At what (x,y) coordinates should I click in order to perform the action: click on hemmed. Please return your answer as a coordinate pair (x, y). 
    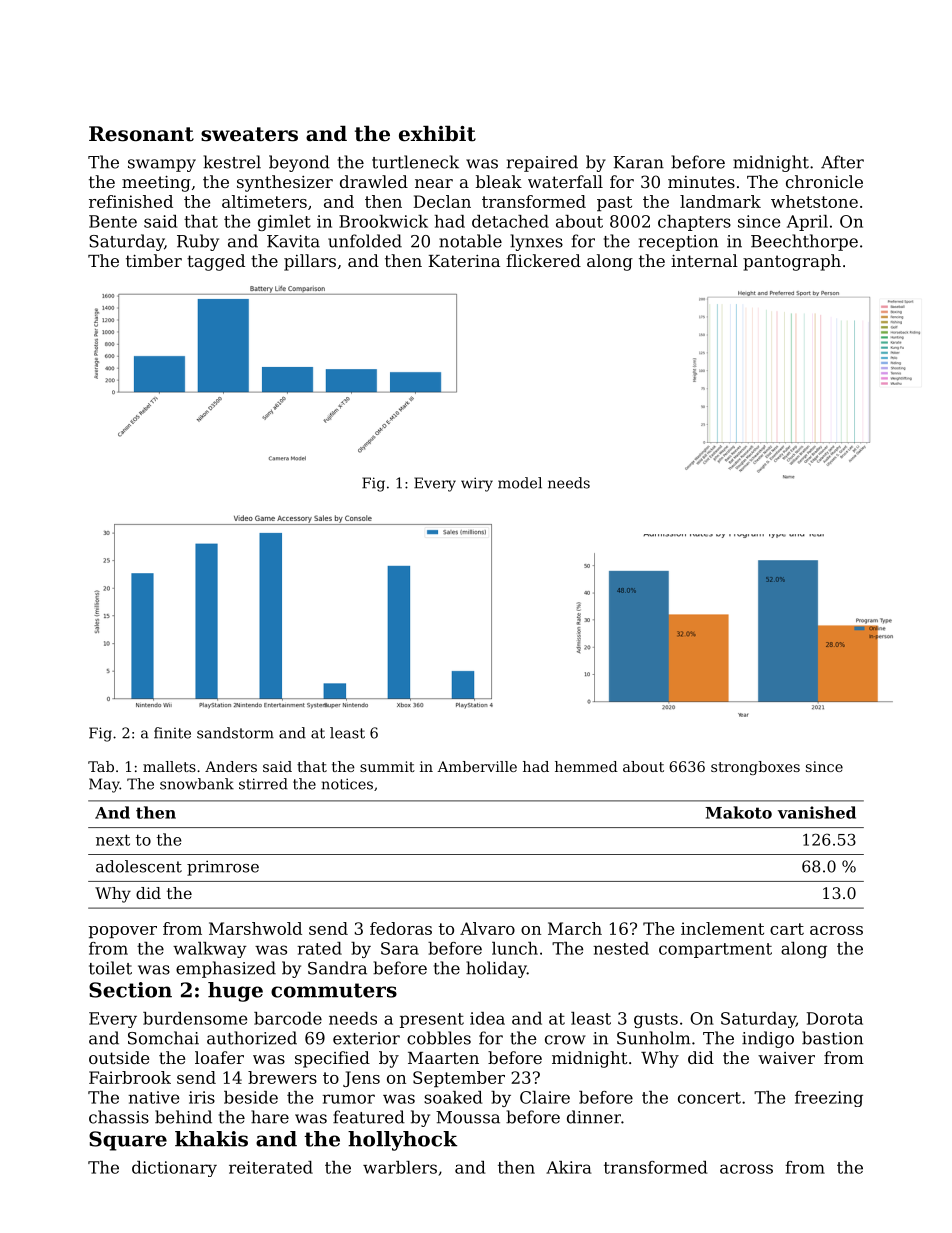
    Looking at the image, I should click on (586, 766).
